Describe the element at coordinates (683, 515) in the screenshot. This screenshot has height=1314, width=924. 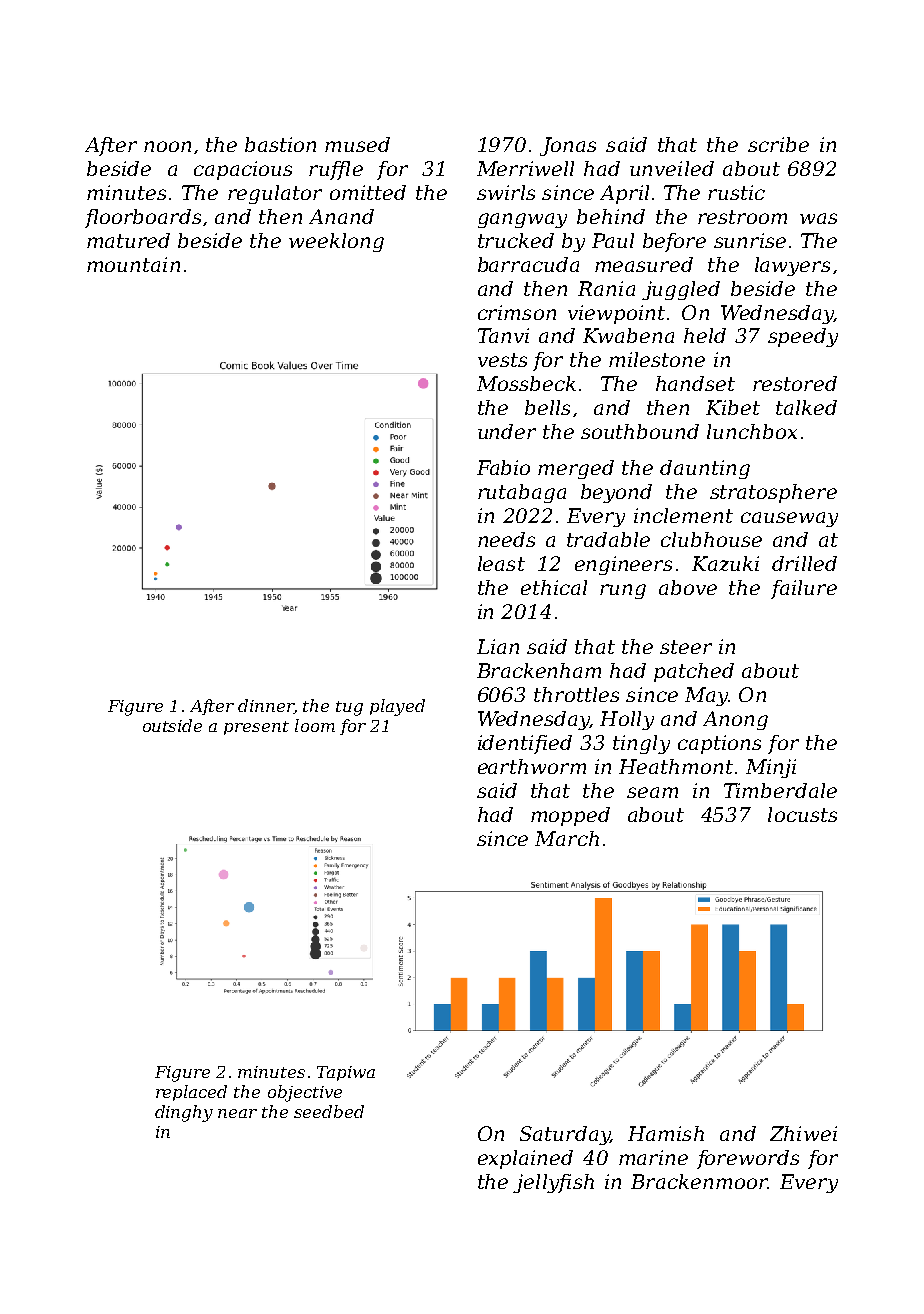
I see `inclement` at that location.
